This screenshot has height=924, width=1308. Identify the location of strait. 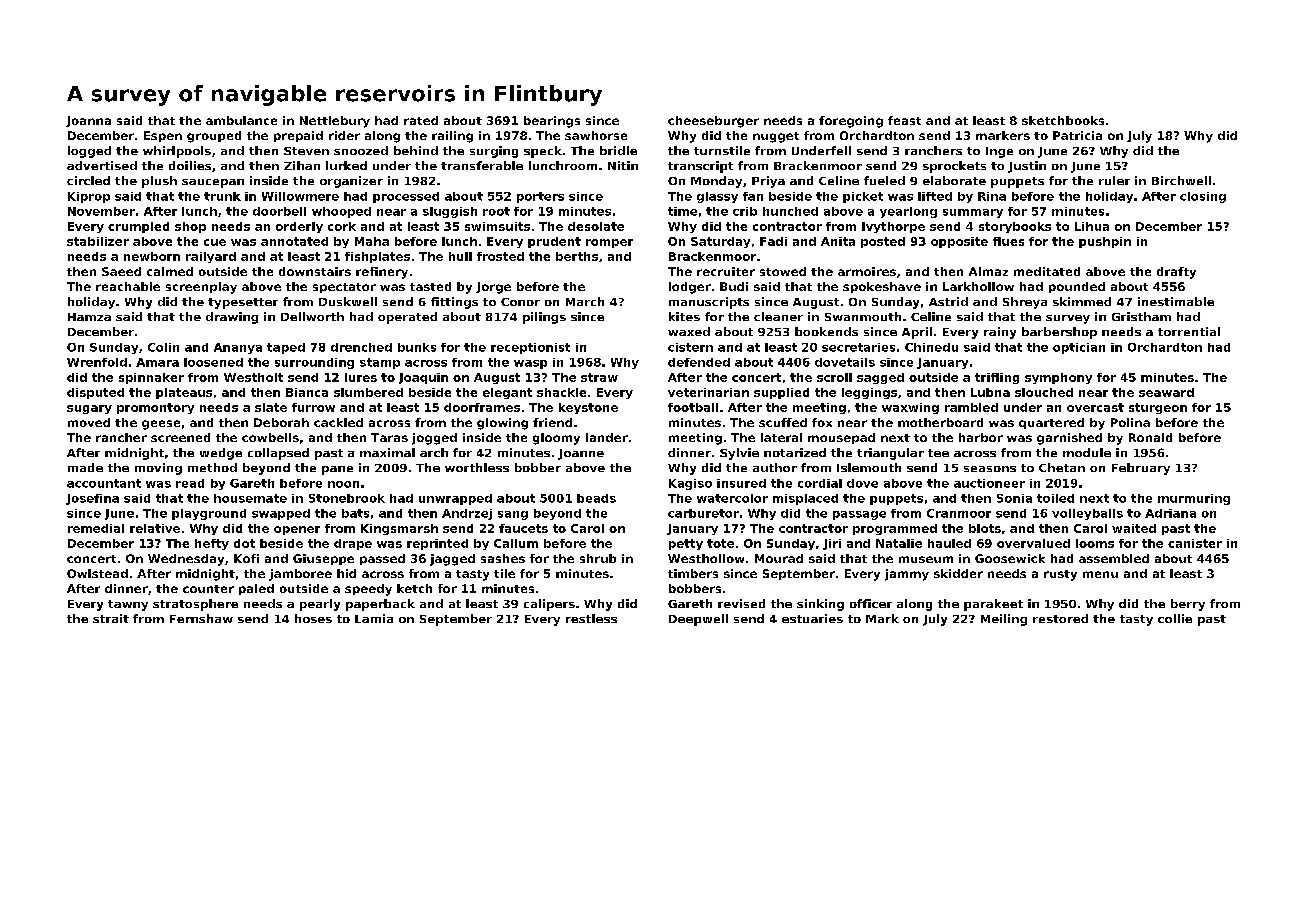
(111, 618).
